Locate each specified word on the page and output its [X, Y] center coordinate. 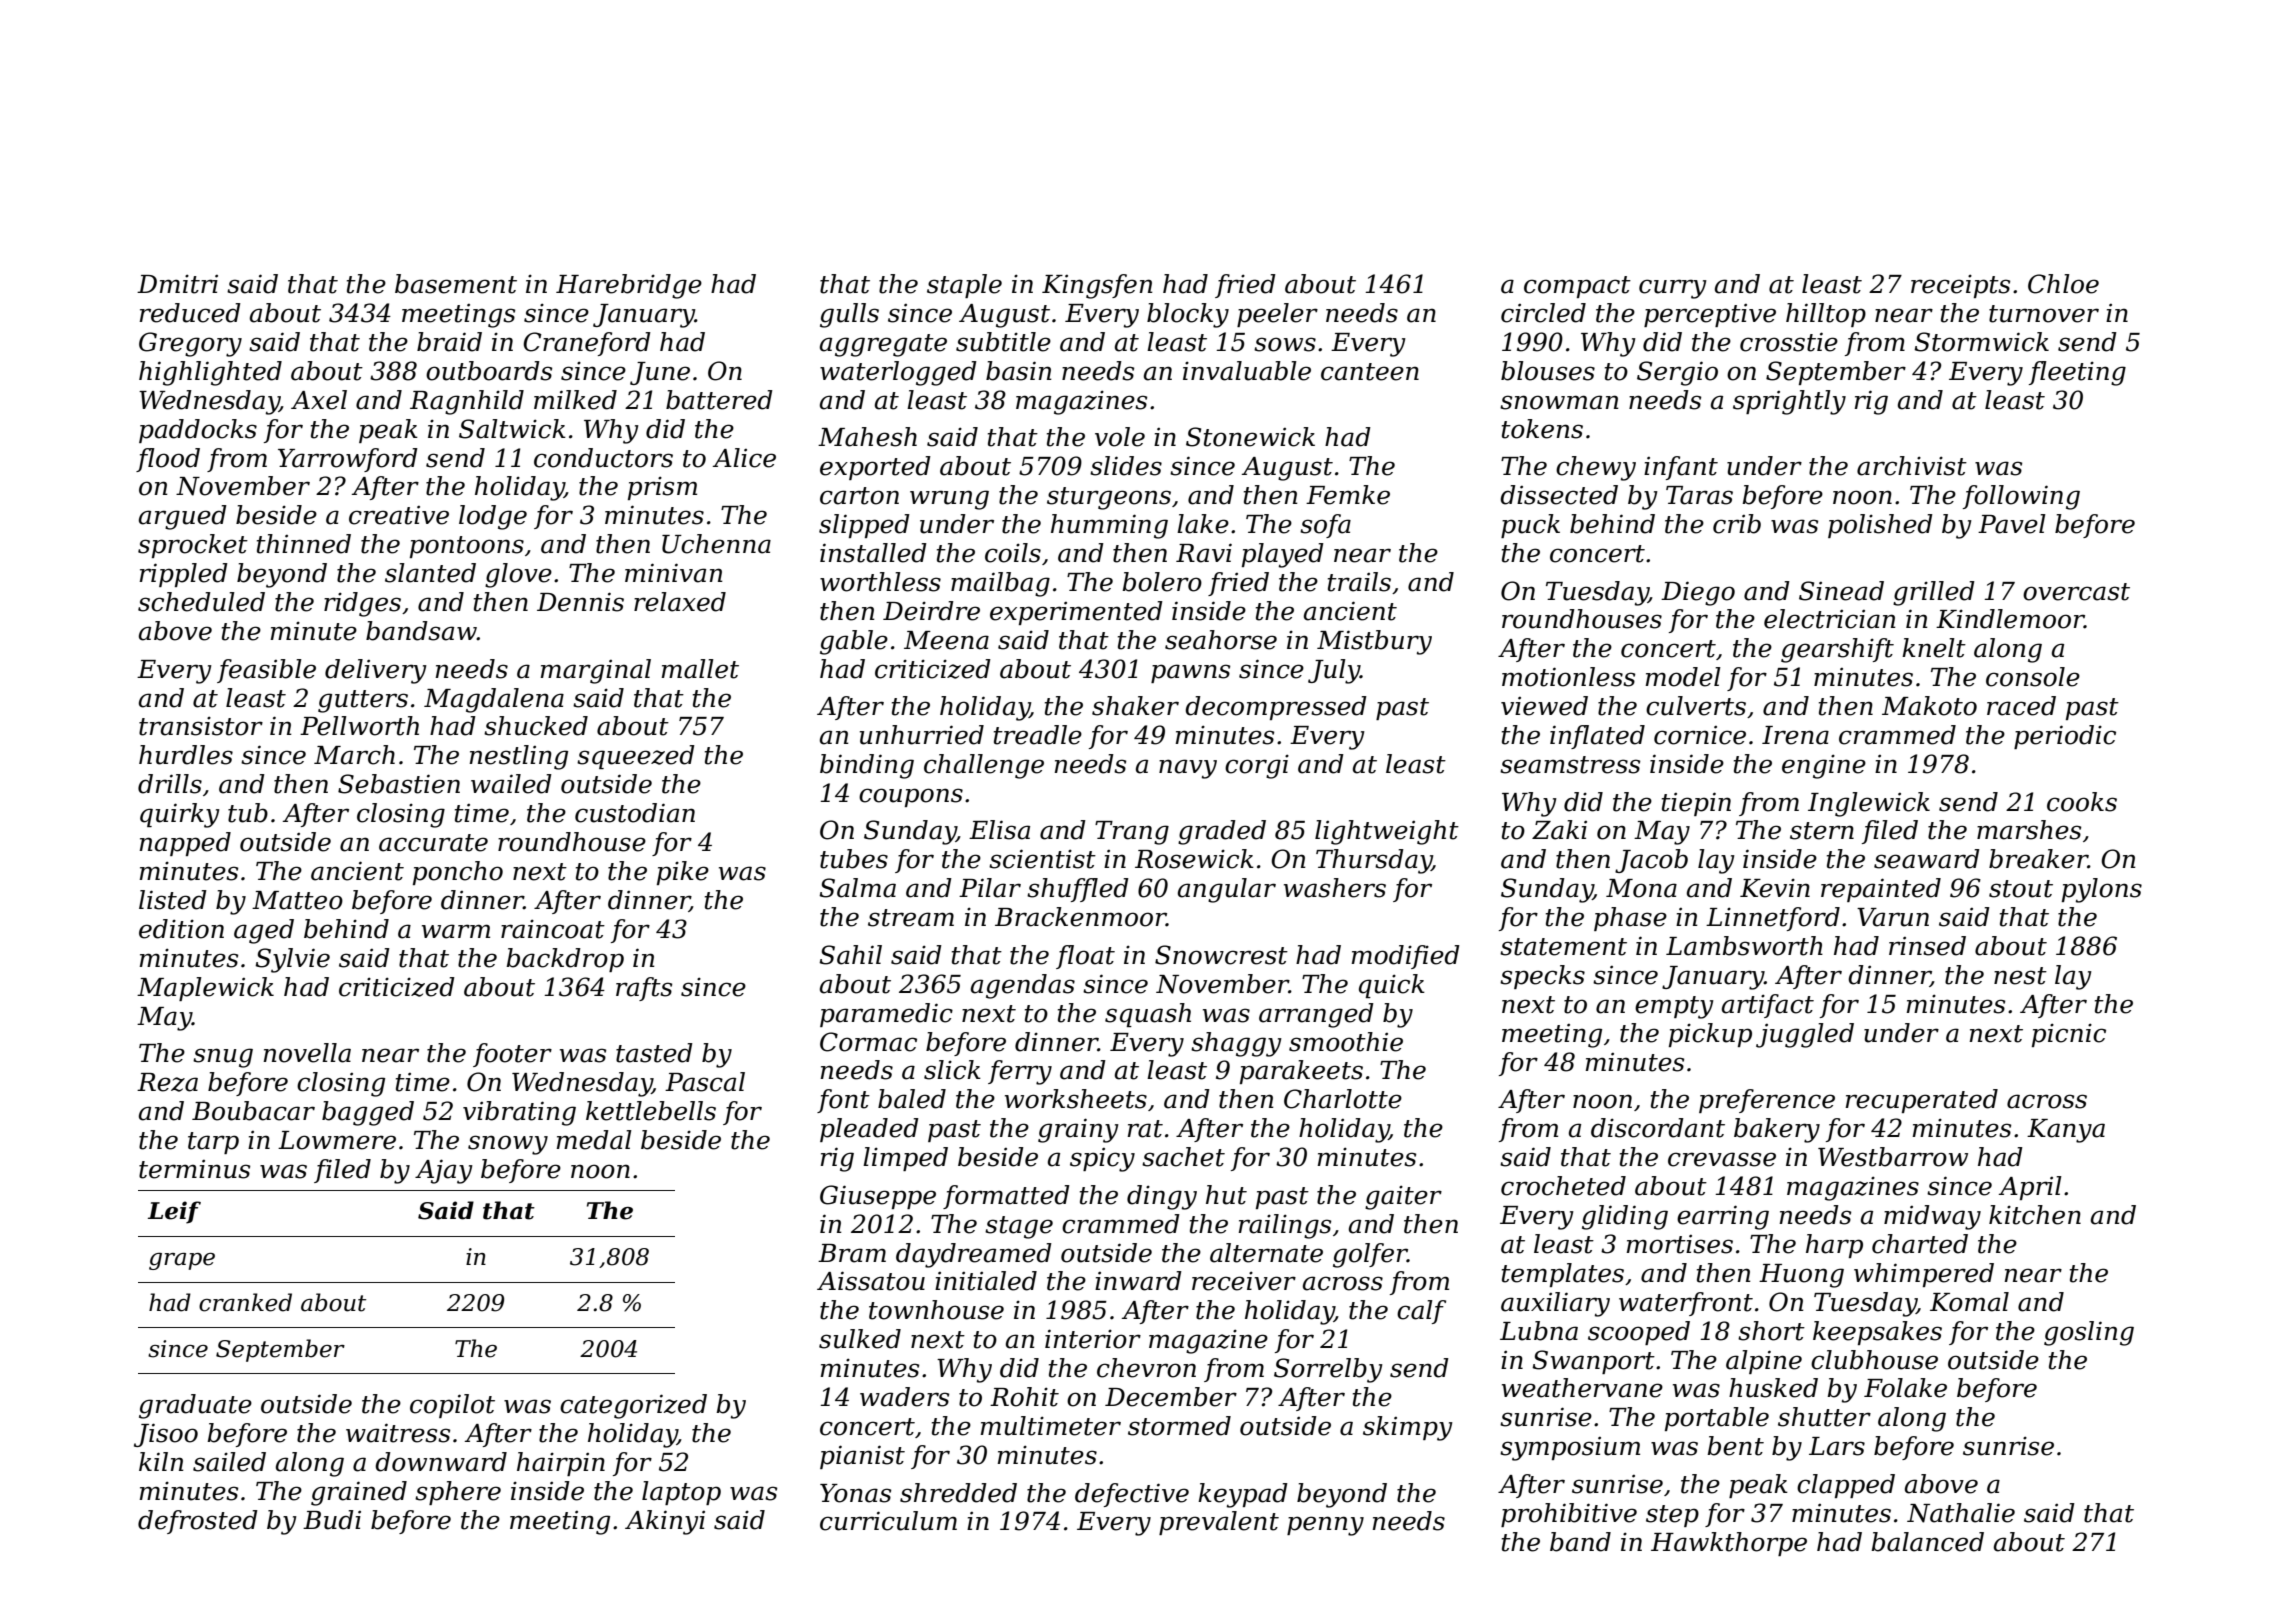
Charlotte [1343, 1099]
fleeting [2077, 373]
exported [875, 468]
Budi [332, 1520]
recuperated [1921, 1101]
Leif [174, 1212]
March [354, 755]
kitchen [2035, 1215]
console [2033, 677]
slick [952, 1070]
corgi [1257, 766]
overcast [2076, 592]
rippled [183, 575]
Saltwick [512, 429]
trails [1359, 582]
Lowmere [337, 1140]
